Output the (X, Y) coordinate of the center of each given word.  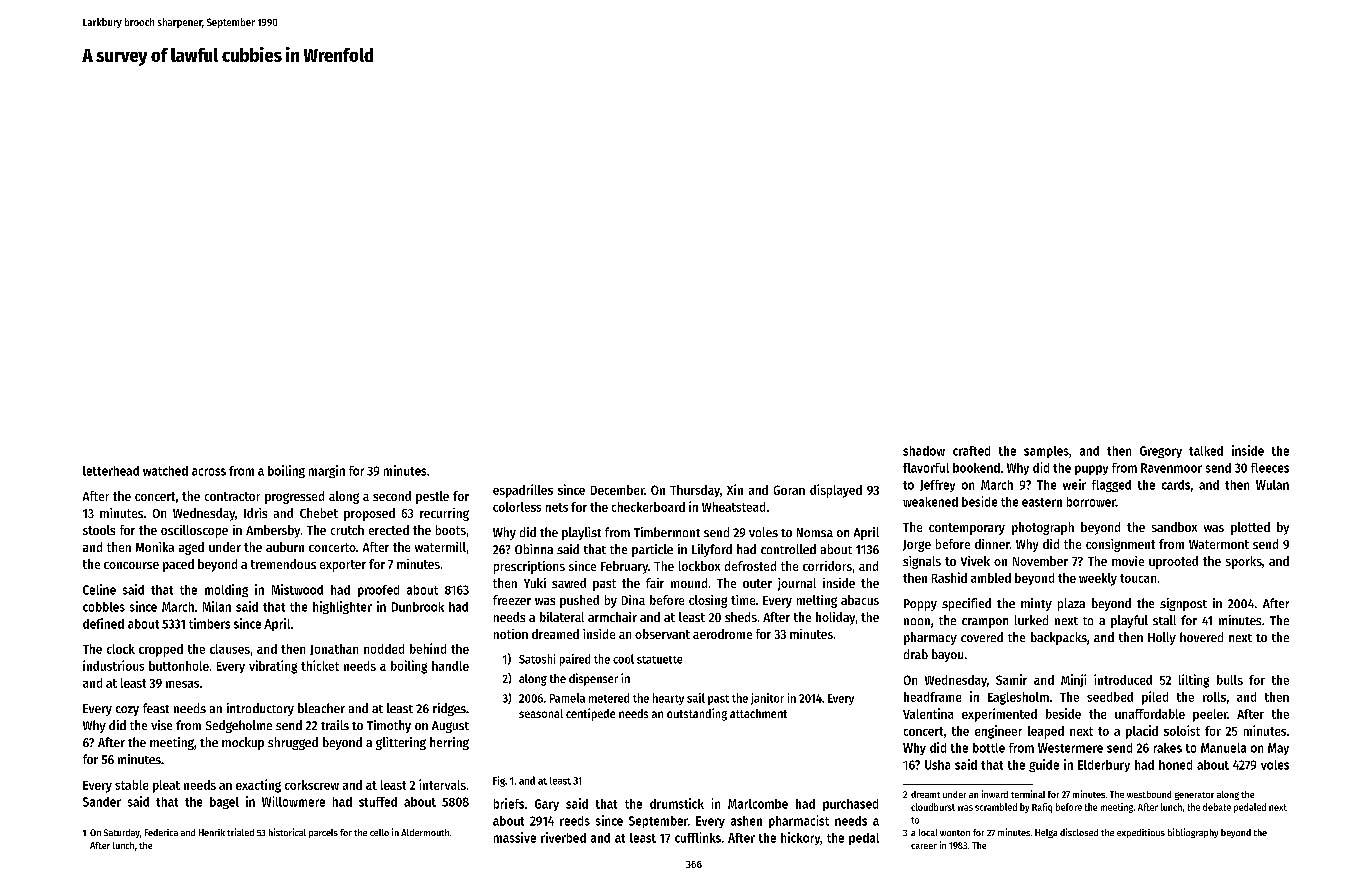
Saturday (122, 833)
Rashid (949, 577)
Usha (937, 765)
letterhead (111, 471)
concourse (131, 565)
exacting (258, 786)
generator (1194, 796)
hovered (1201, 637)
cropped (161, 650)
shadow (924, 451)
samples (1046, 452)
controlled (788, 549)
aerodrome (722, 634)
